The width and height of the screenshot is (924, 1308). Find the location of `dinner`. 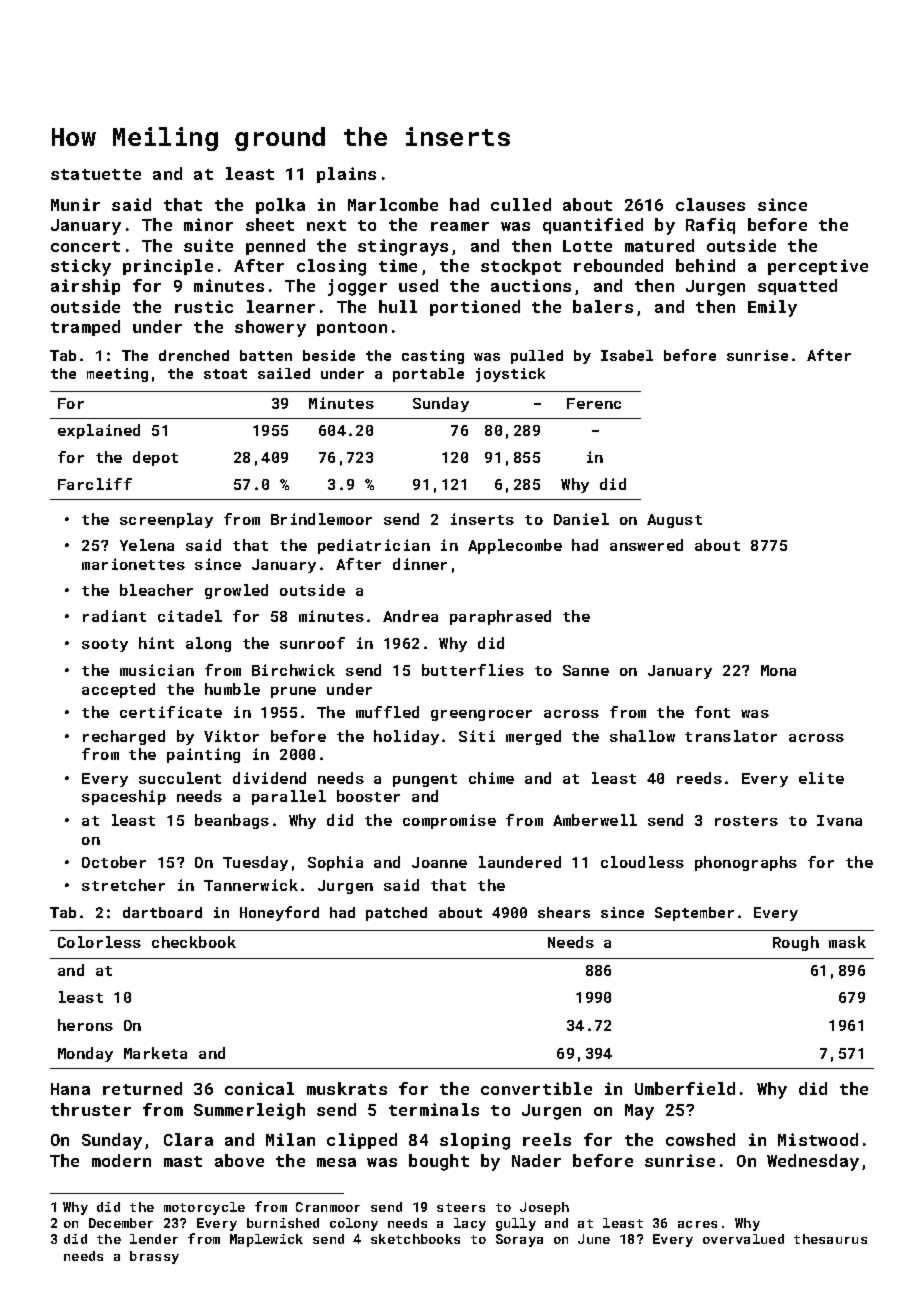

dinner is located at coordinates (420, 564).
